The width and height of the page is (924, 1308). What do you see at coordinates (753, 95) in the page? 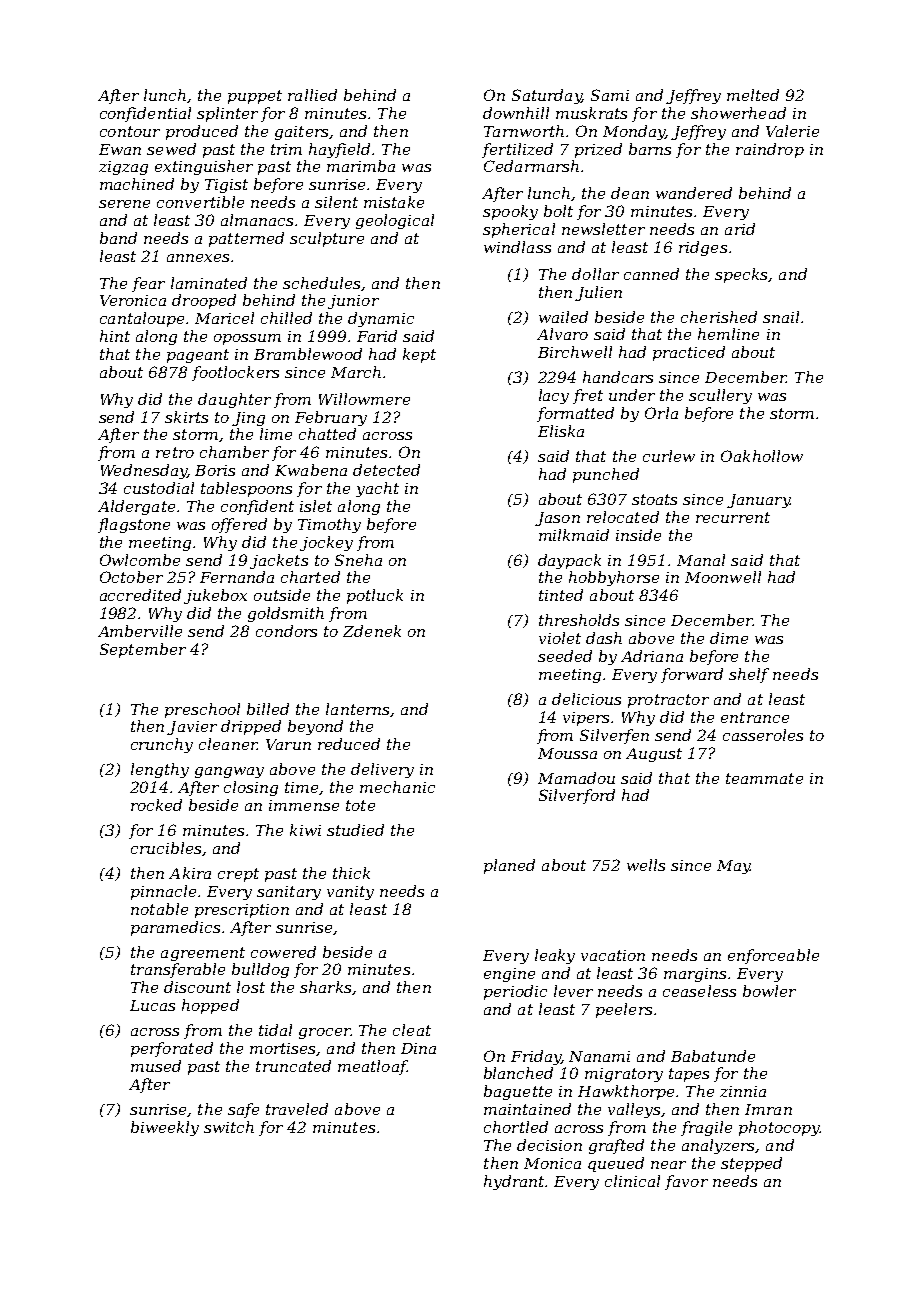
I see `melted` at bounding box center [753, 95].
